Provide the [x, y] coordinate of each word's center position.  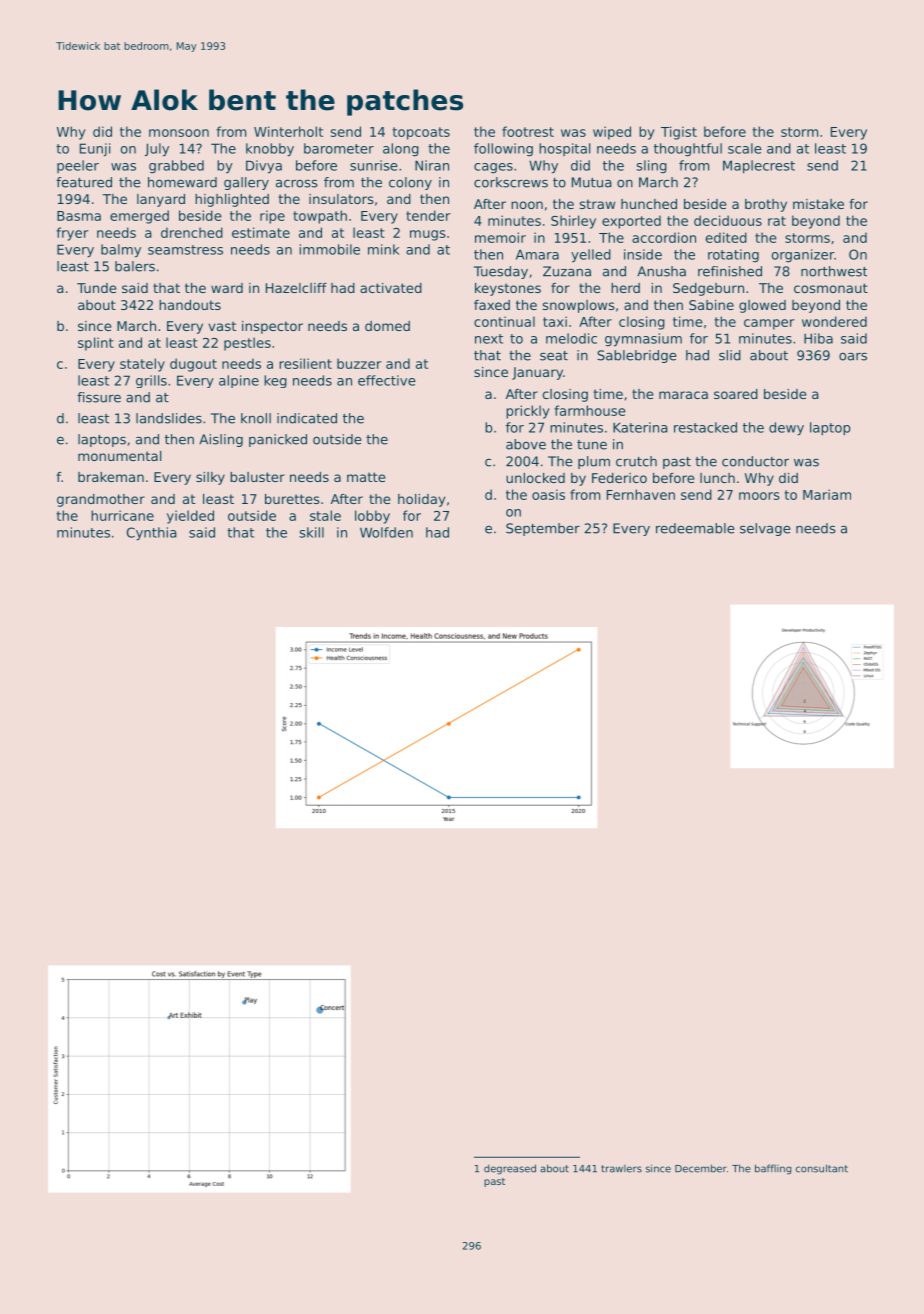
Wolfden [386, 532]
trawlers [621, 1169]
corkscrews [511, 182]
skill [311, 532]
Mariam [827, 494]
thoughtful [688, 150]
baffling [773, 1169]
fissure [99, 397]
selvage [765, 529]
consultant [822, 1168]
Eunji [95, 150]
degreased [510, 1169]
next [489, 339]
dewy [786, 429]
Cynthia [152, 534]
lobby [372, 517]
